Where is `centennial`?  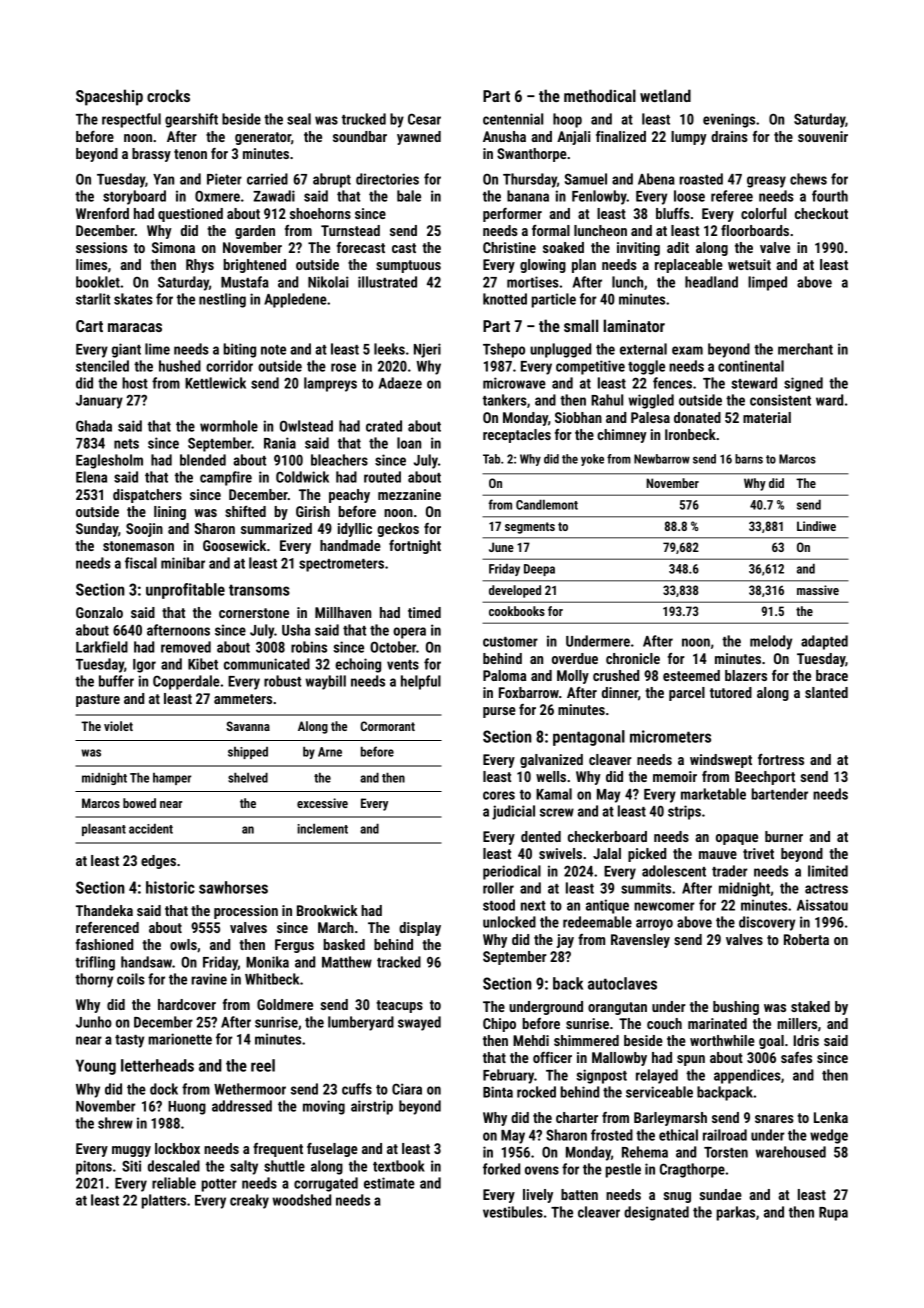 centennial is located at coordinates (513, 119).
